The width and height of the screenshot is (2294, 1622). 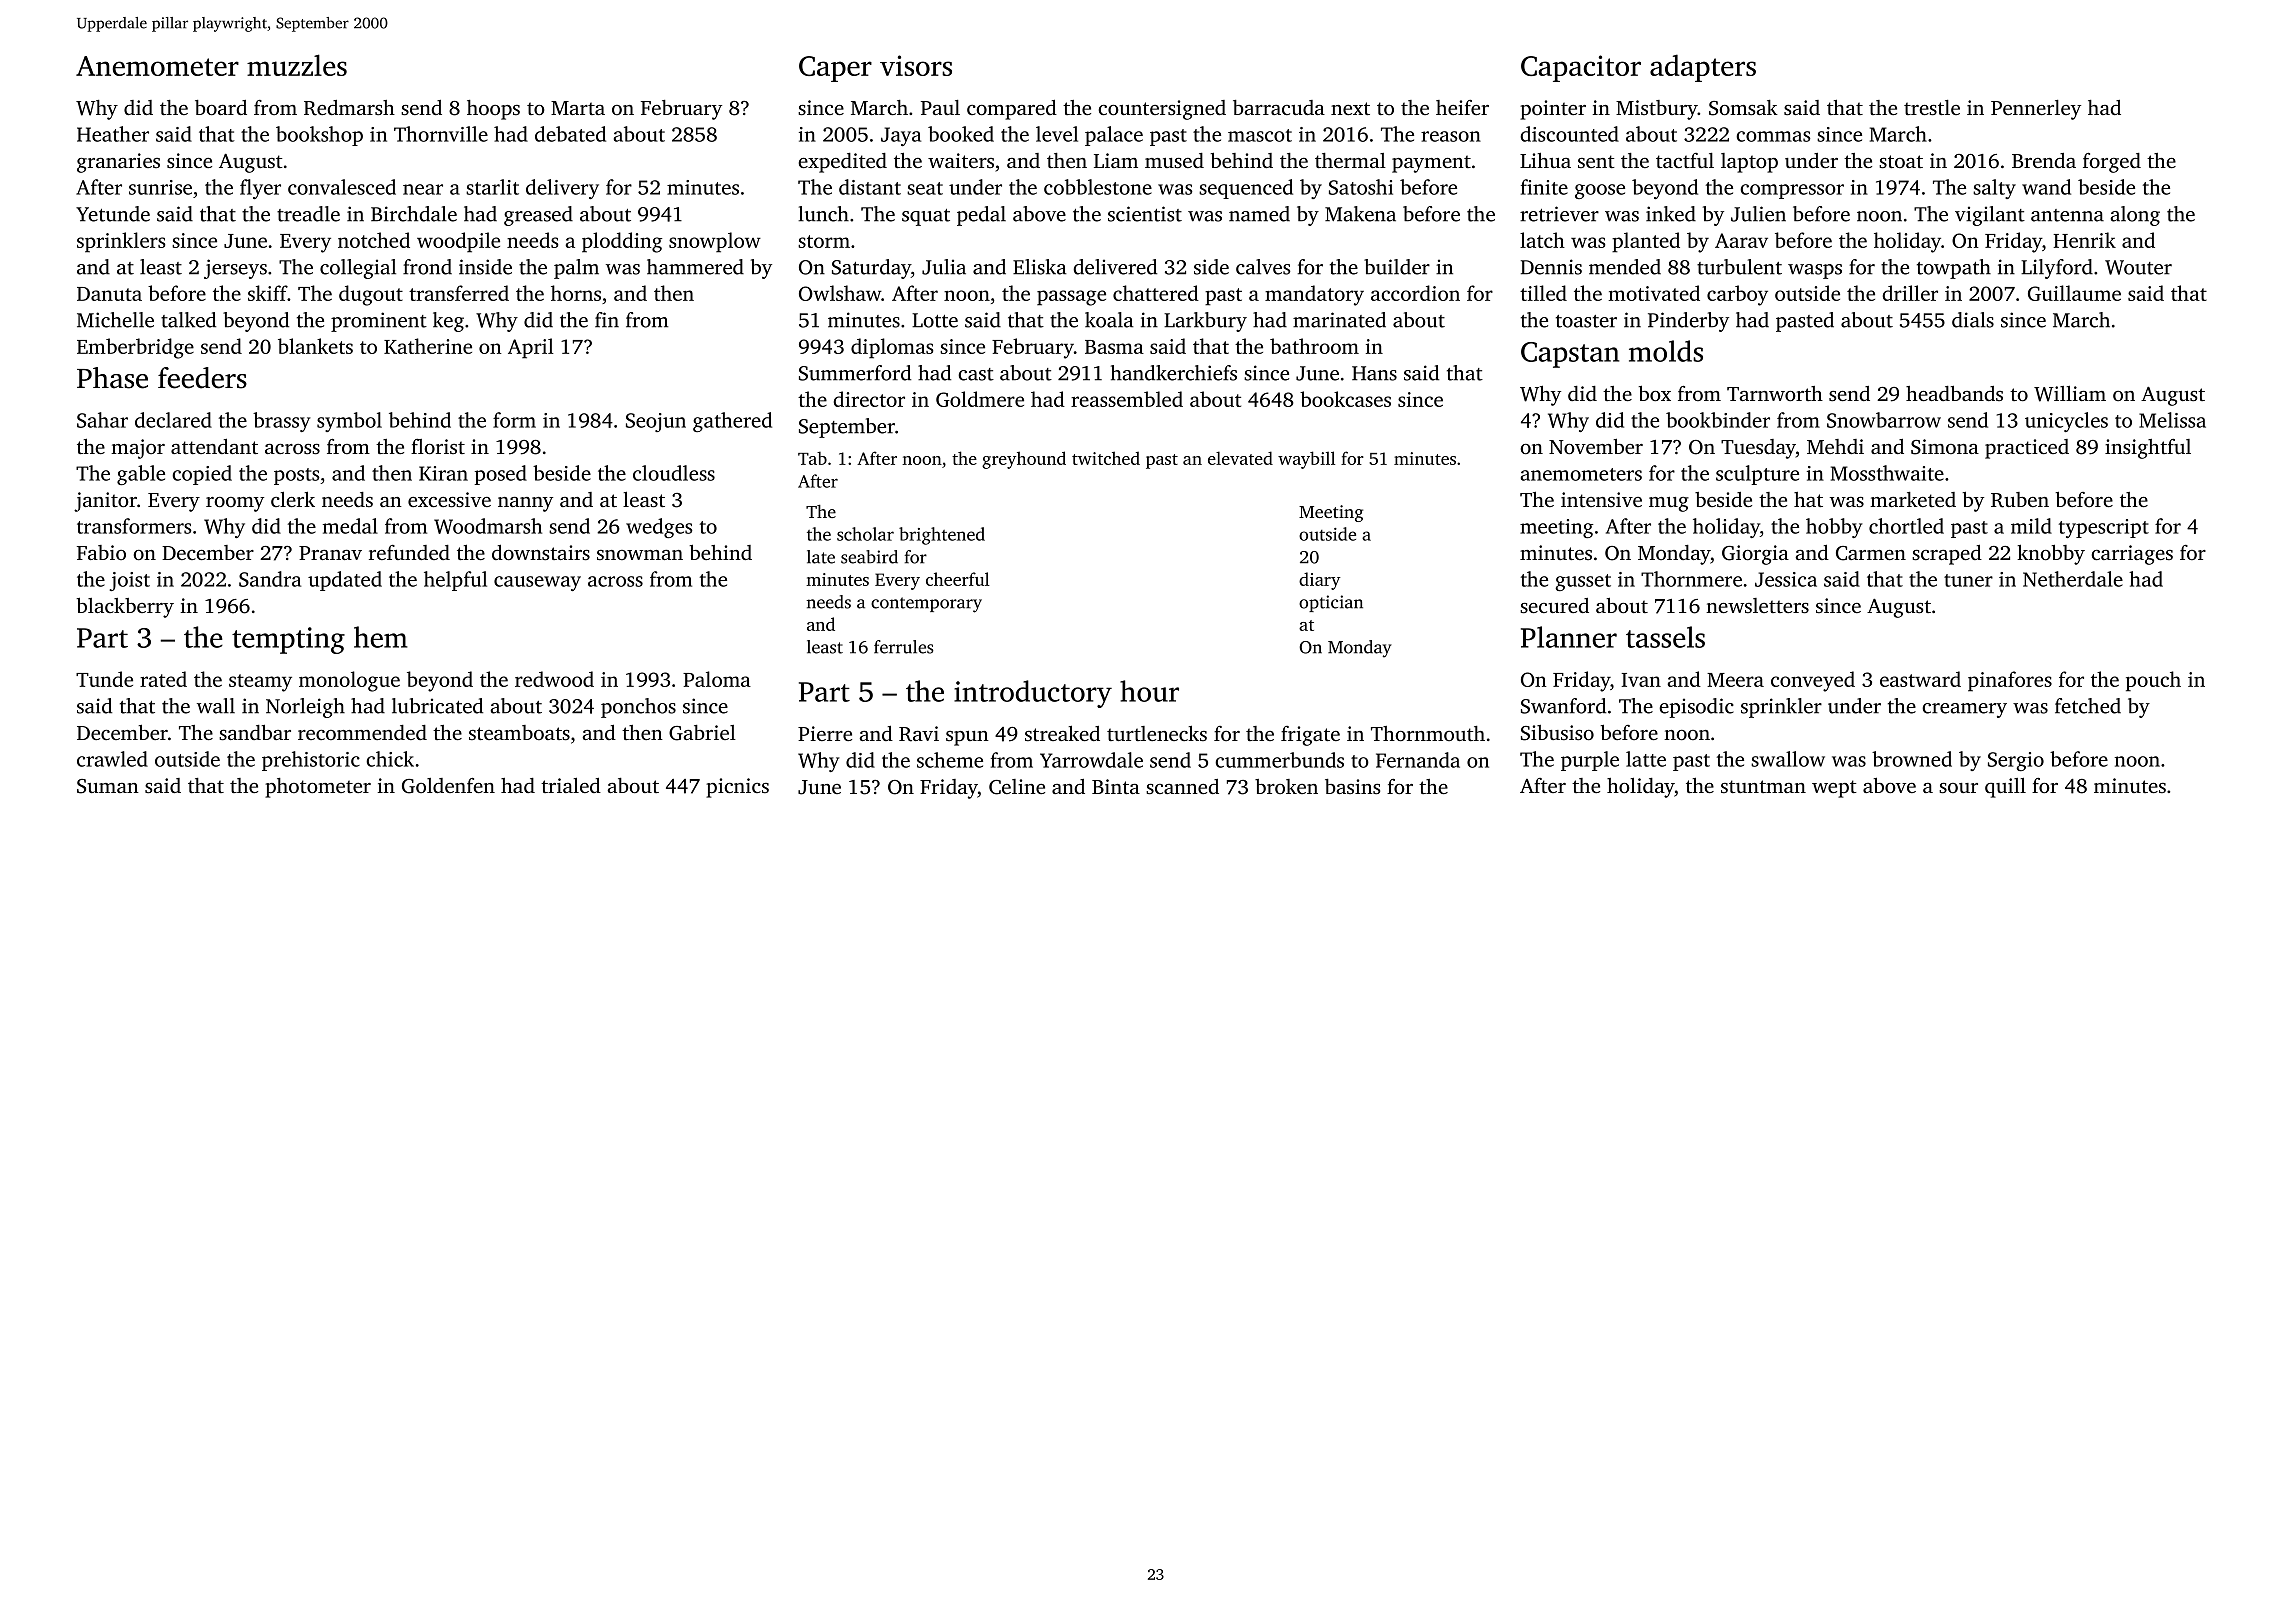 What do you see at coordinates (160, 187) in the screenshot?
I see `sunrise` at bounding box center [160, 187].
